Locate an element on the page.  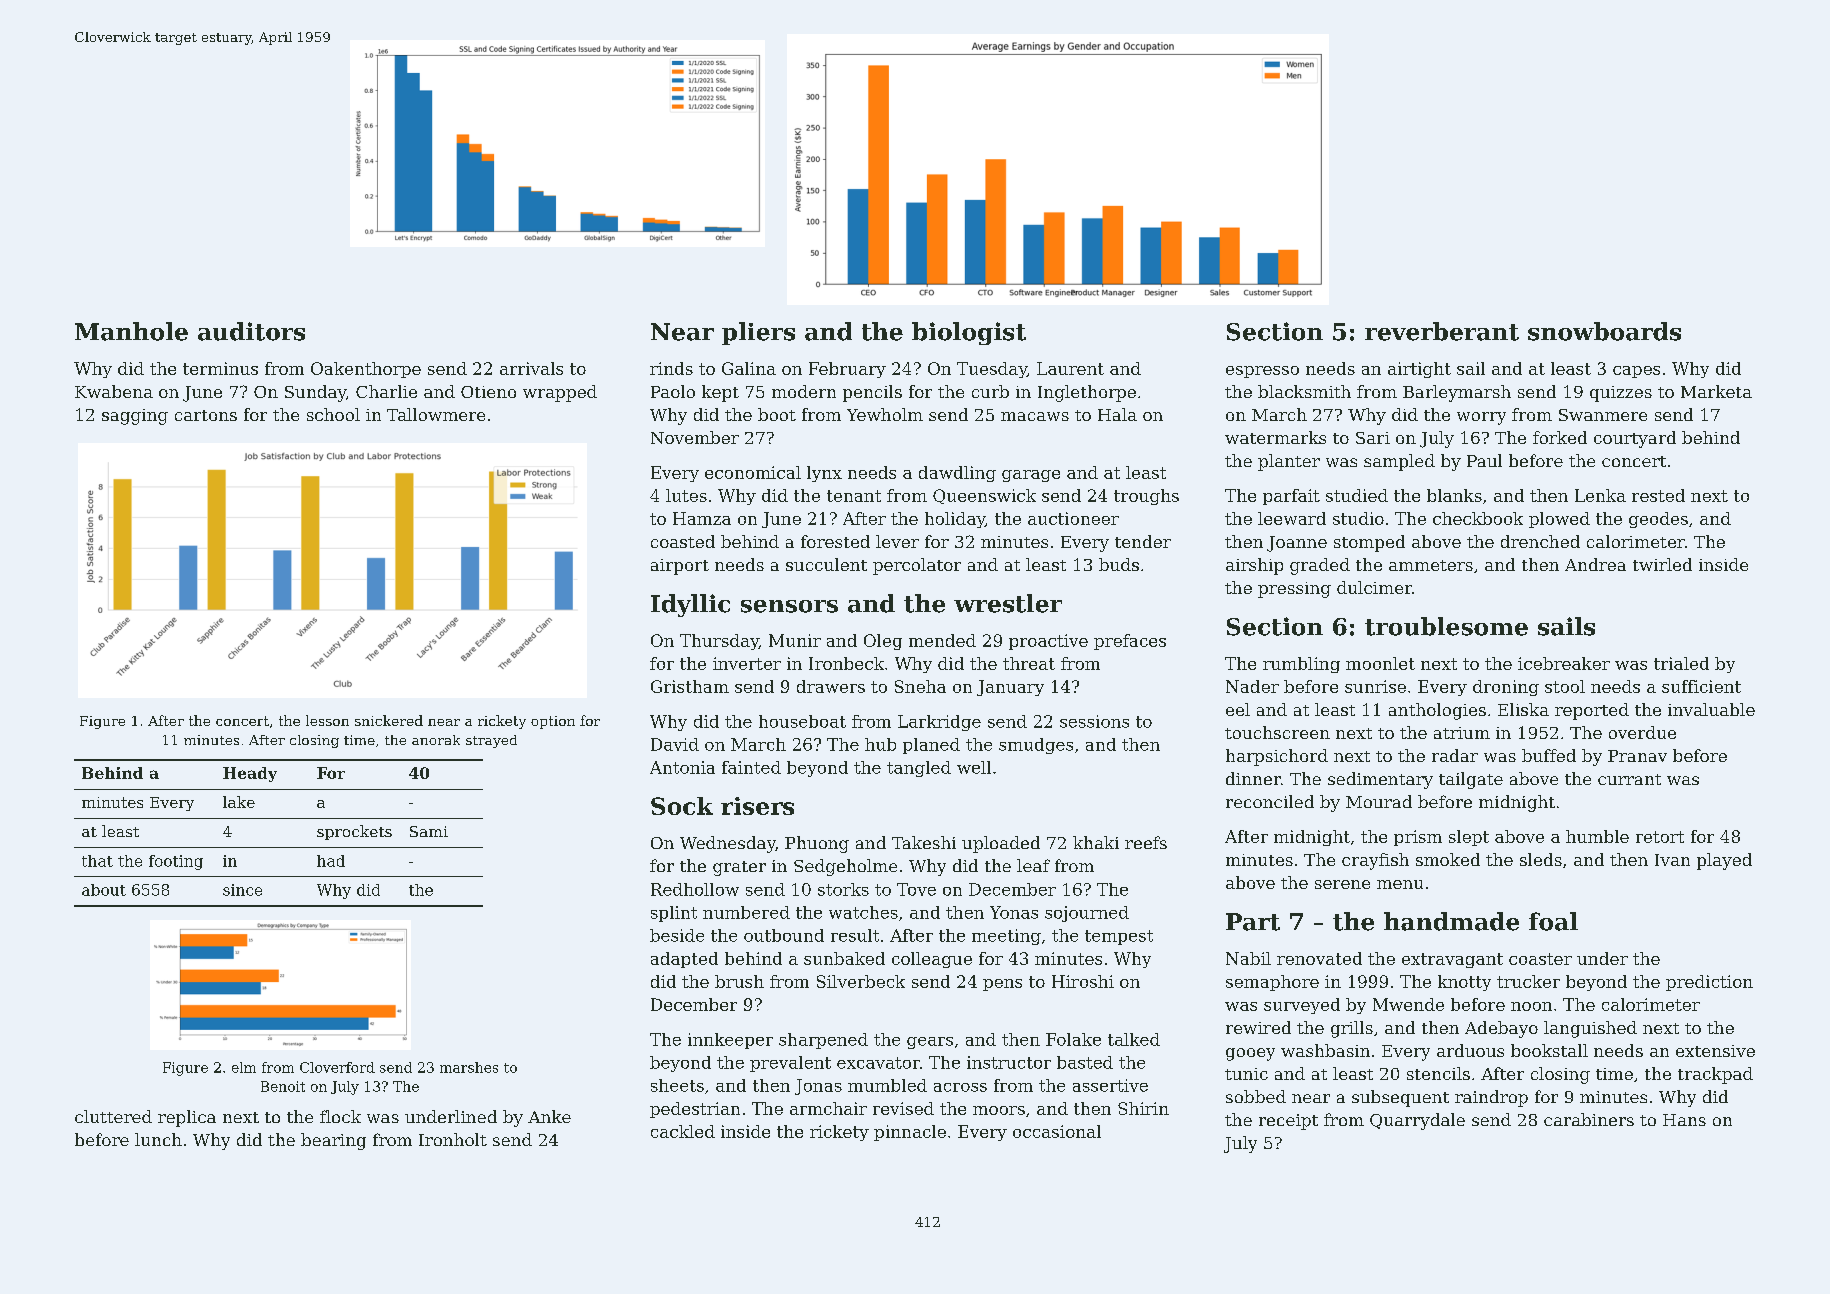
sharpened is located at coordinates (823, 1041).
